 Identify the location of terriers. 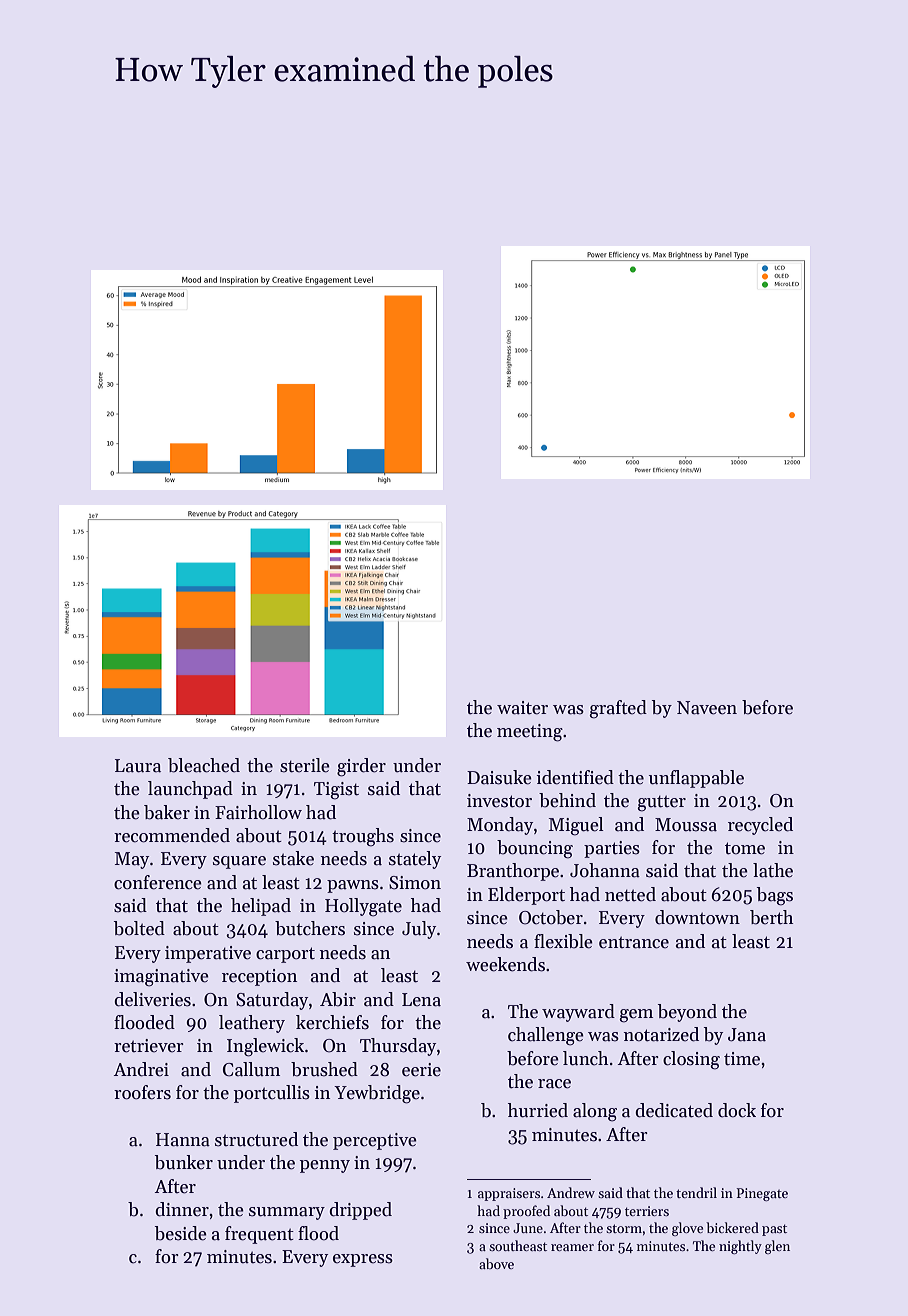
(647, 1211).
